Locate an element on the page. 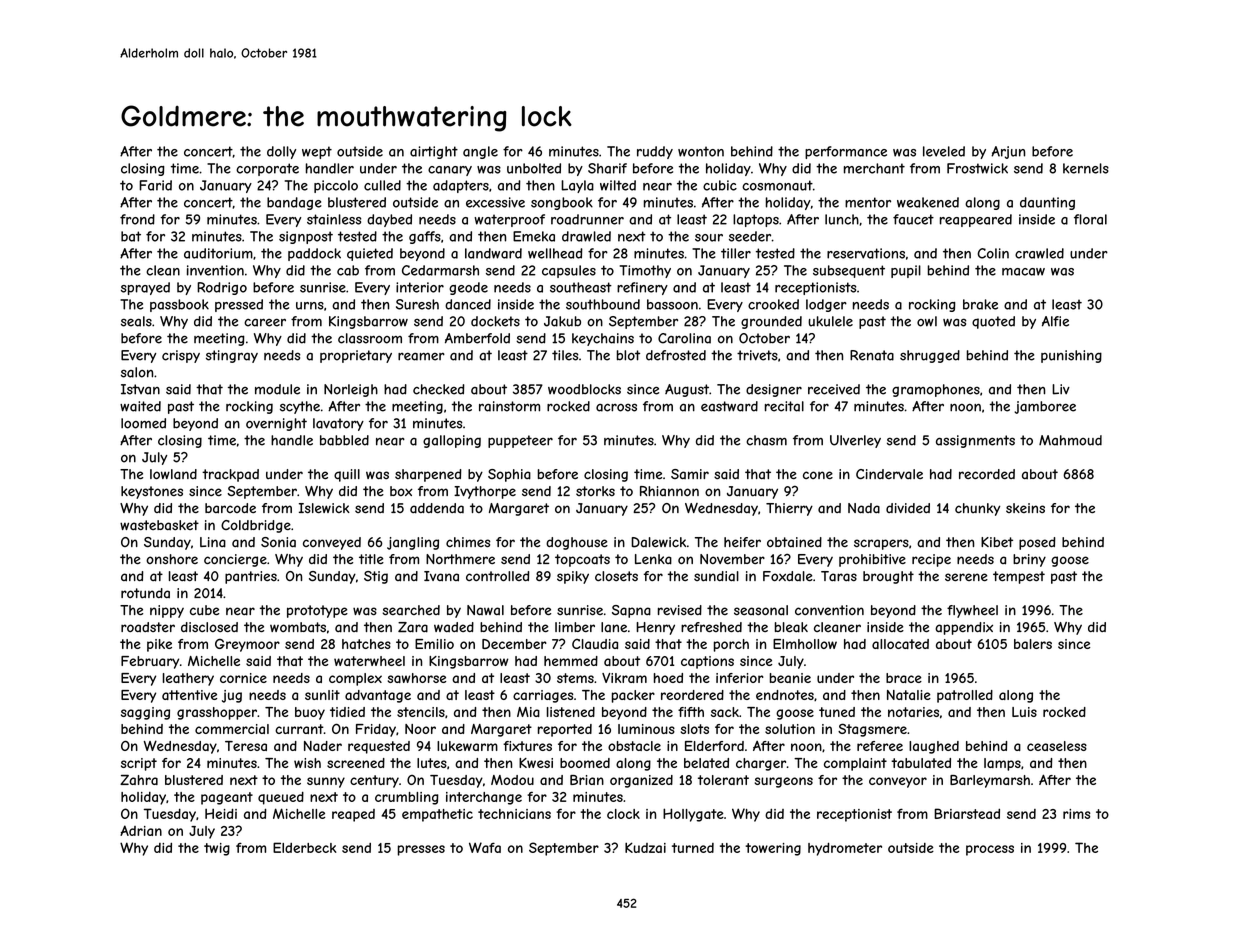 The height and width of the image is (952, 1233). wept is located at coordinates (317, 152).
